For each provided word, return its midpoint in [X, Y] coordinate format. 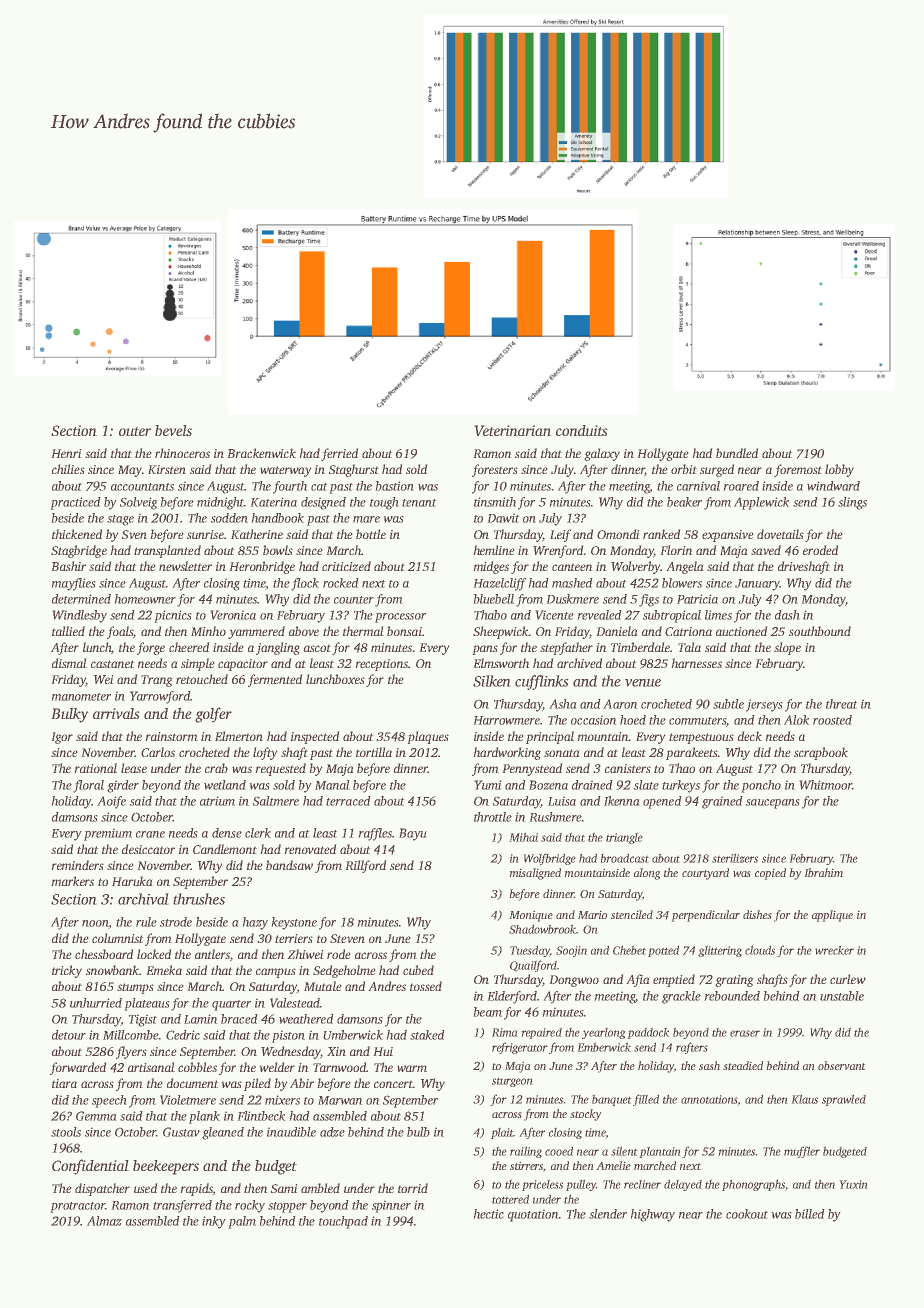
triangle [624, 838]
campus [276, 973]
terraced [348, 801]
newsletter [185, 566]
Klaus [805, 1099]
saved [766, 550]
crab [216, 768]
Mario [592, 915]
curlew [848, 979]
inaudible [291, 1132]
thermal [363, 631]
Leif [560, 535]
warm [412, 1068]
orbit [684, 469]
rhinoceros [182, 453]
